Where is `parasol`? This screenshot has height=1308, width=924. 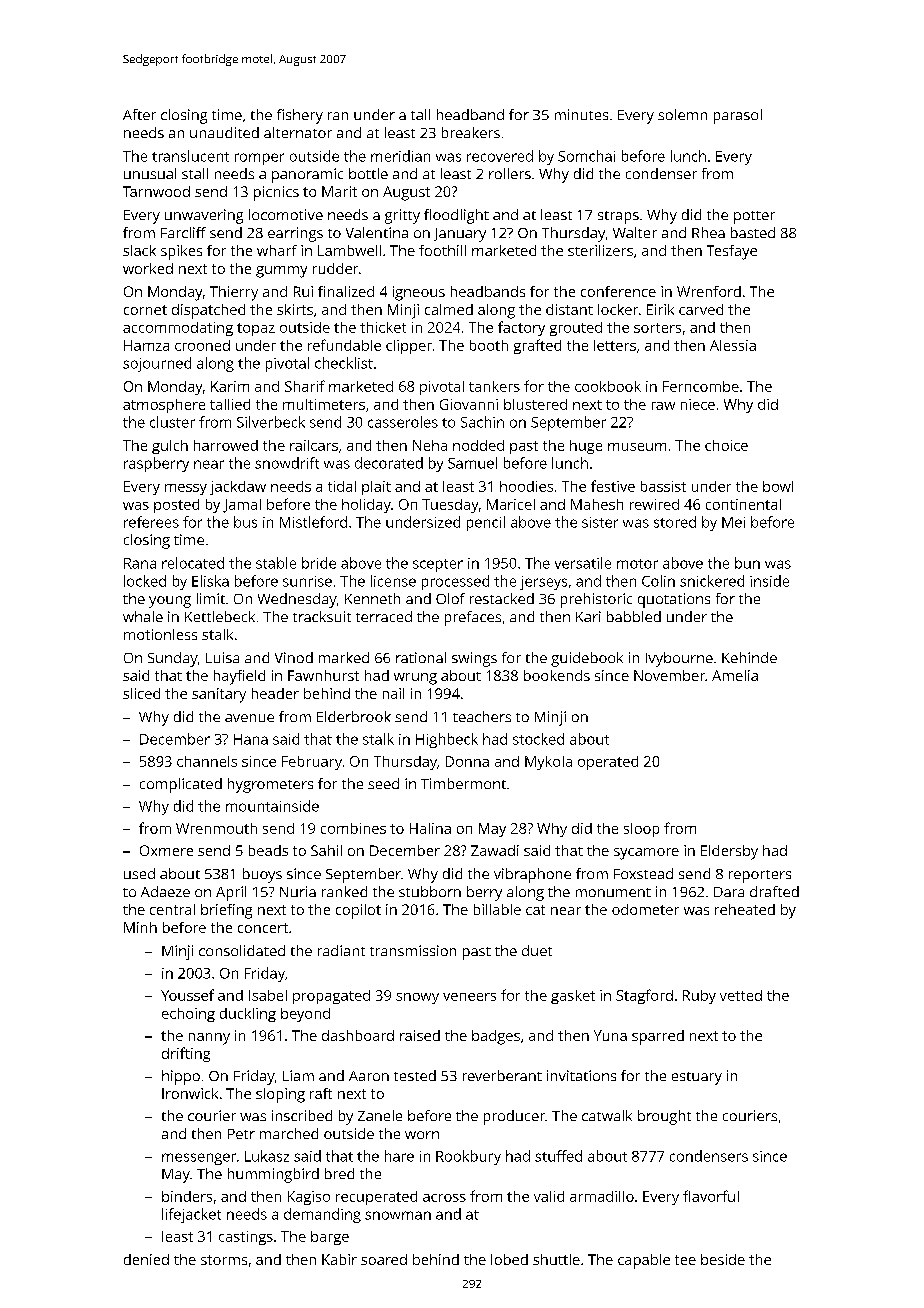 parasol is located at coordinates (738, 116).
